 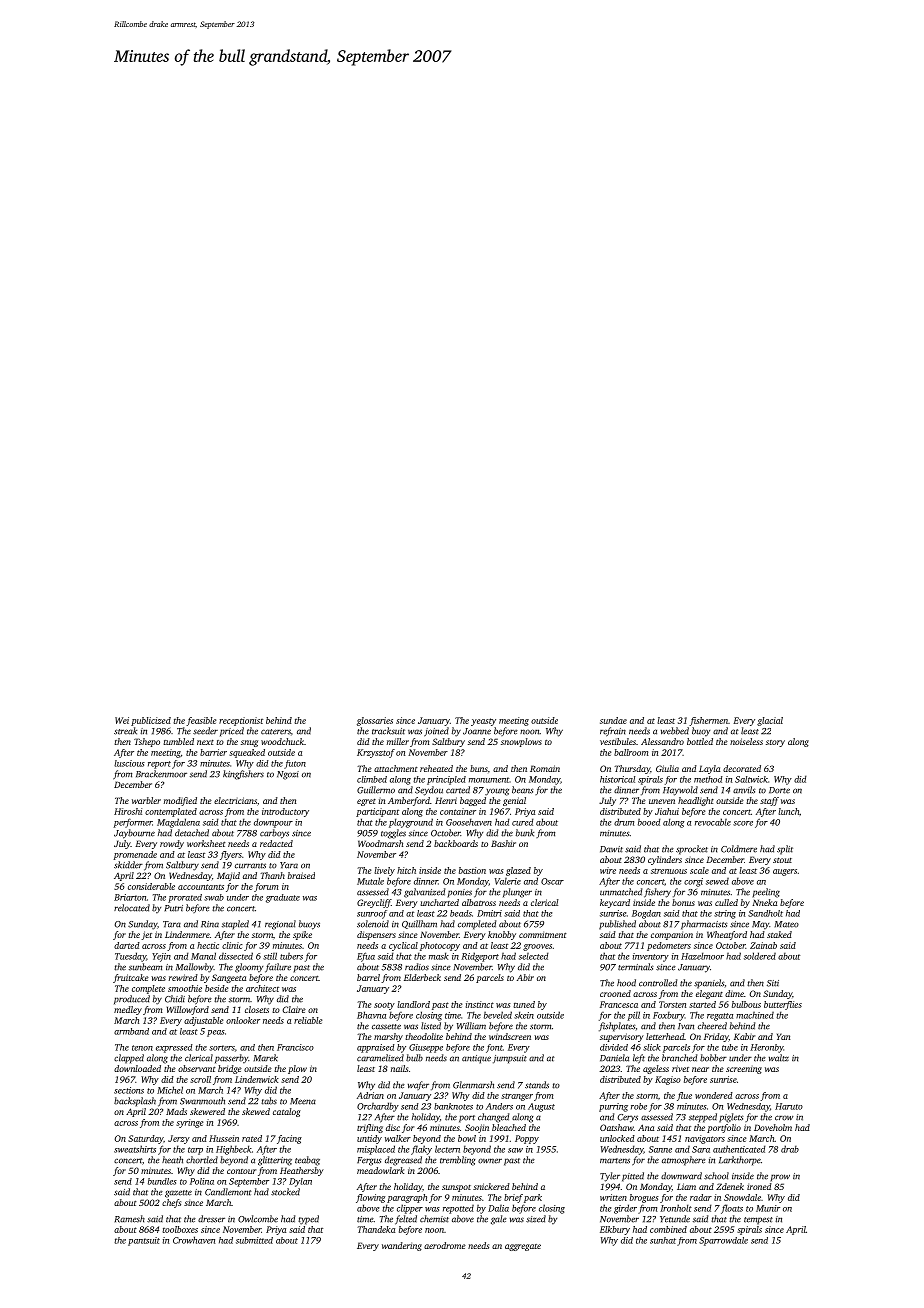 What do you see at coordinates (216, 1033) in the screenshot?
I see `peas` at bounding box center [216, 1033].
